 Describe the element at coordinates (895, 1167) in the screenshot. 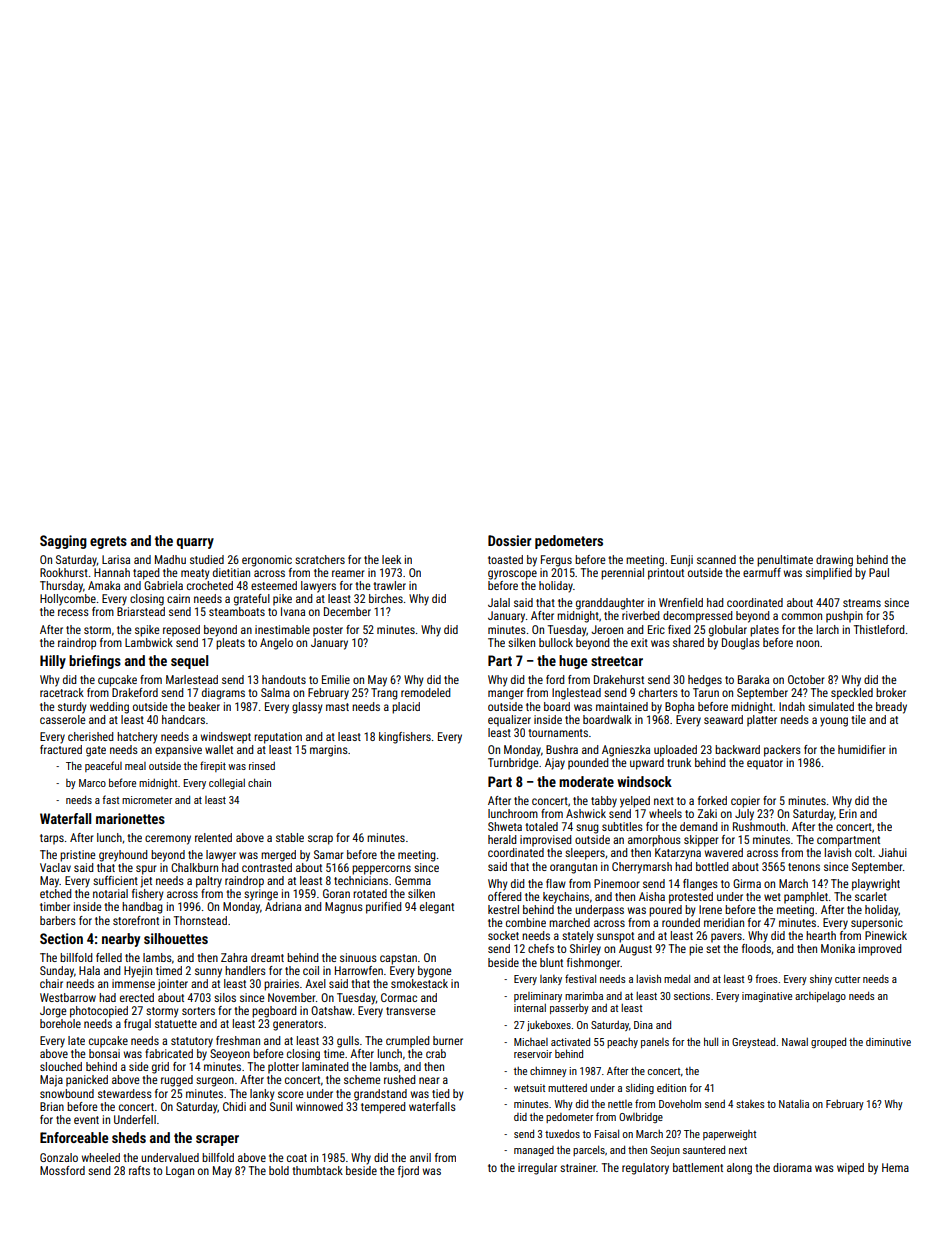

I see `Hema` at that location.
